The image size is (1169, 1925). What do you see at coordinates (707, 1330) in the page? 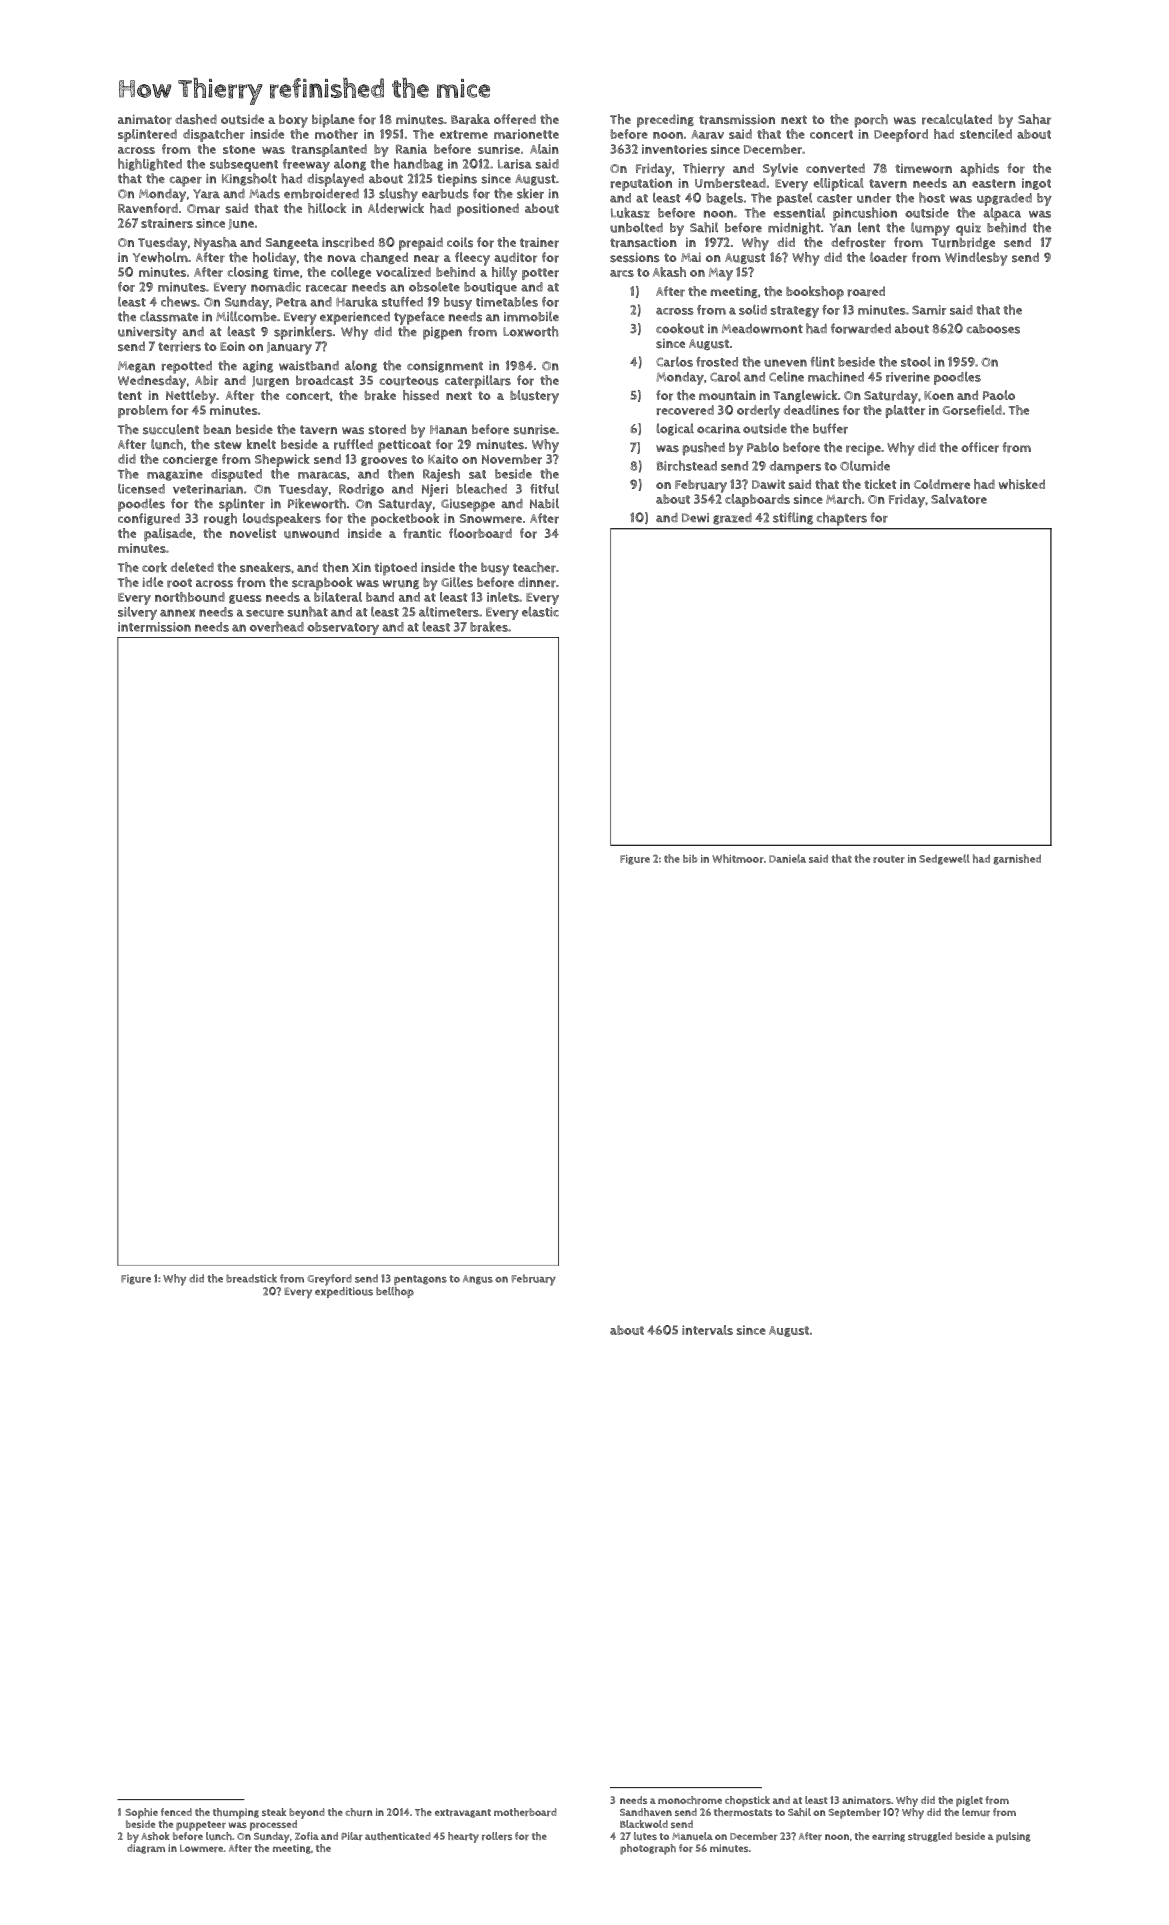
I see `intervals` at bounding box center [707, 1330].
